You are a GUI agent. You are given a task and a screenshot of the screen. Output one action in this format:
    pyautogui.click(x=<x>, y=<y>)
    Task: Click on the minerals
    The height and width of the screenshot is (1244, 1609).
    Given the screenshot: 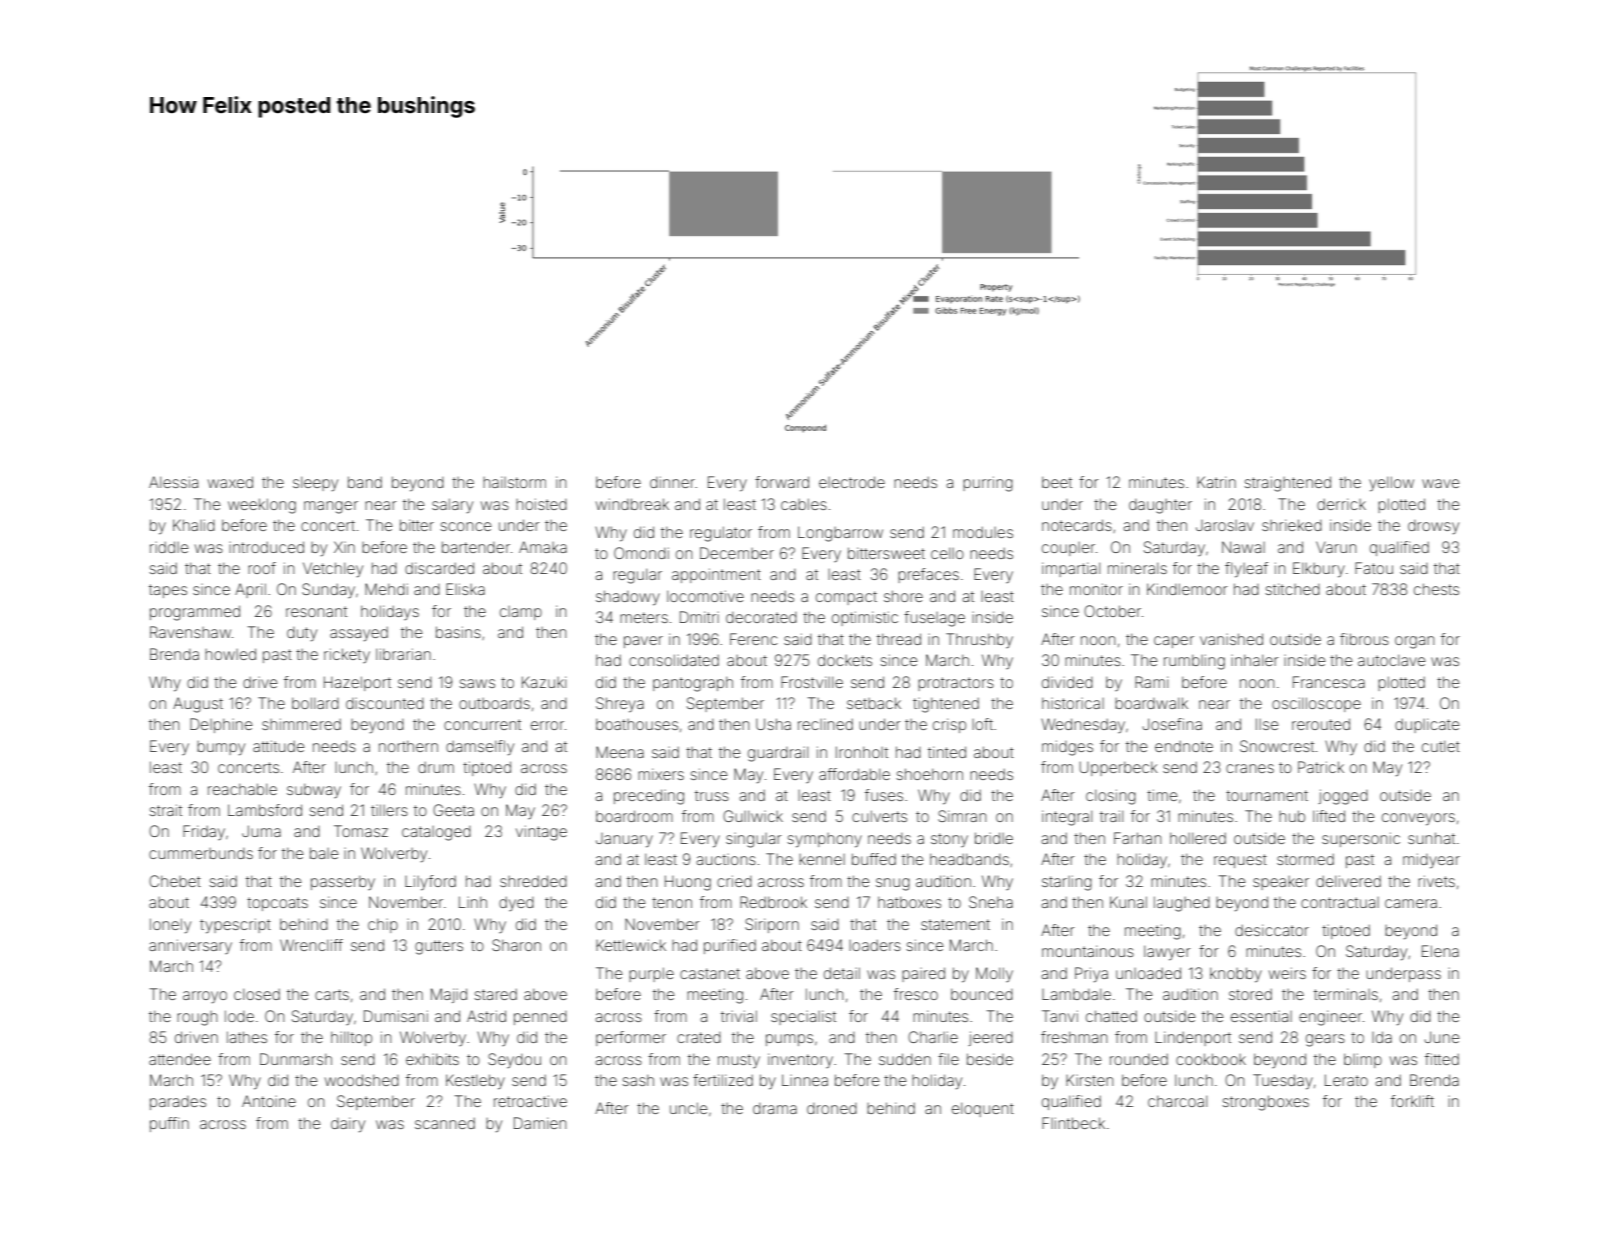 What is the action you would take?
    pyautogui.click(x=1137, y=568)
